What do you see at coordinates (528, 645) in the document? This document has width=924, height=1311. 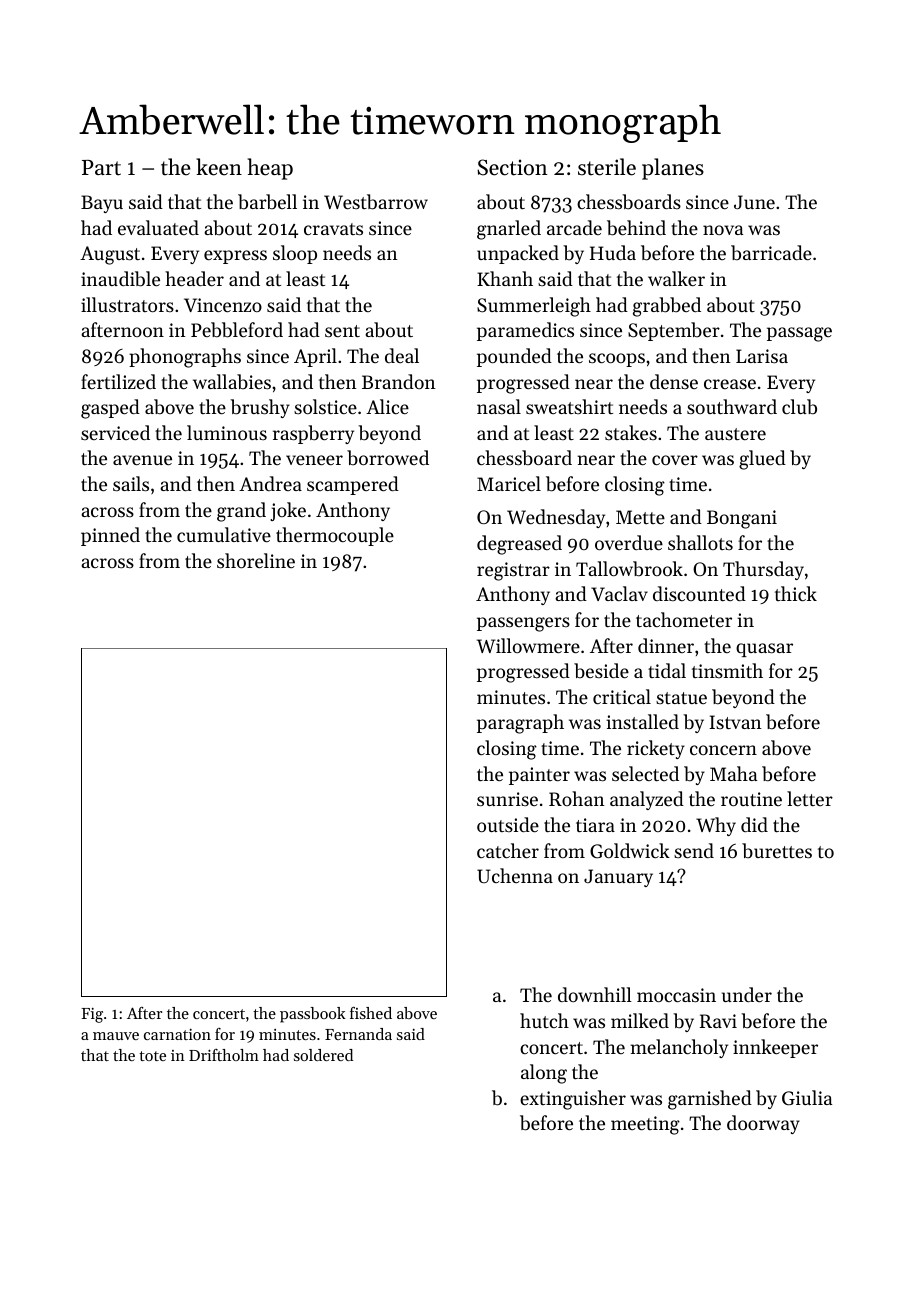 I see `Willowmere` at bounding box center [528, 645].
